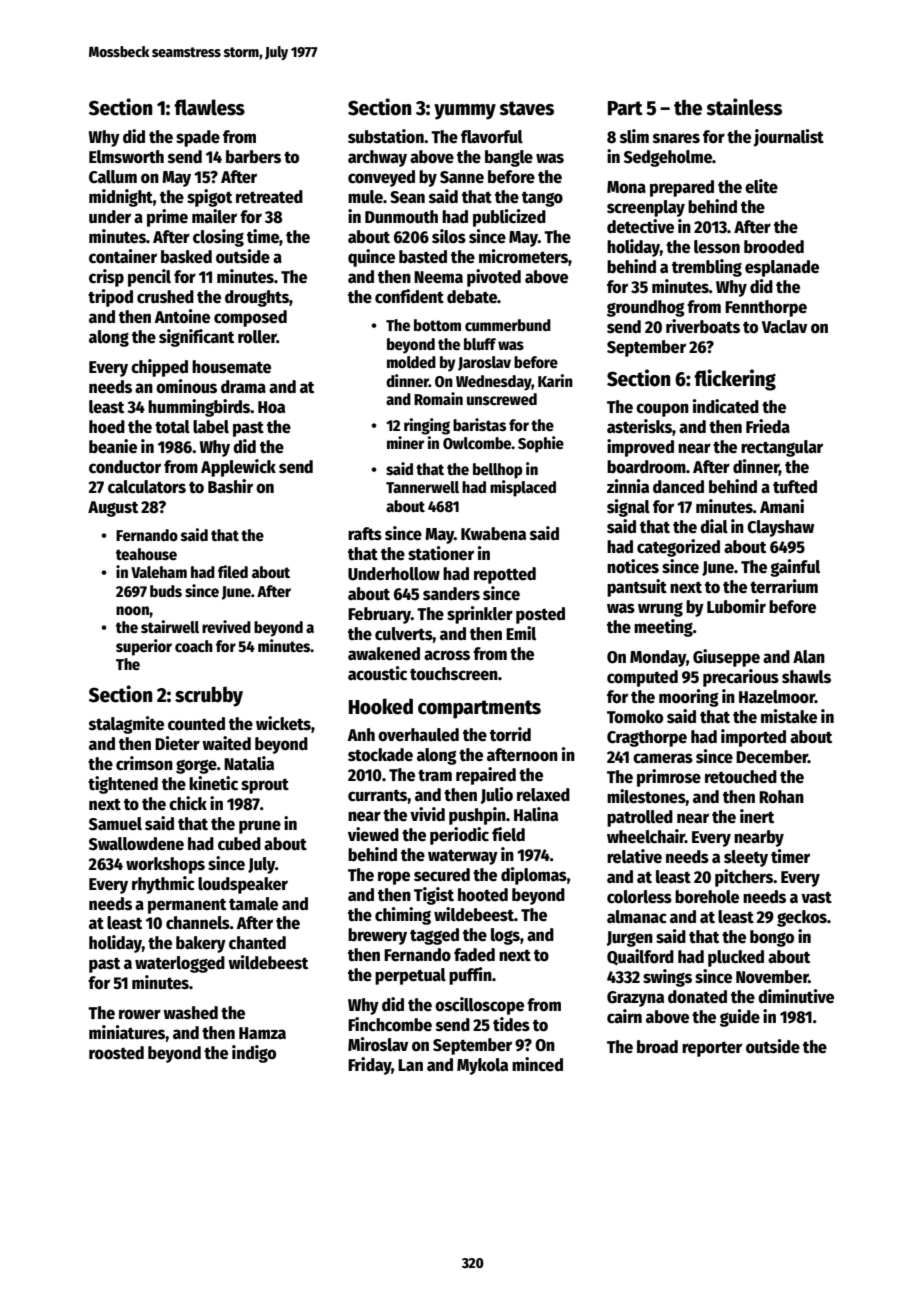  Describe the element at coordinates (735, 380) in the page. I see `flickering` at that location.
